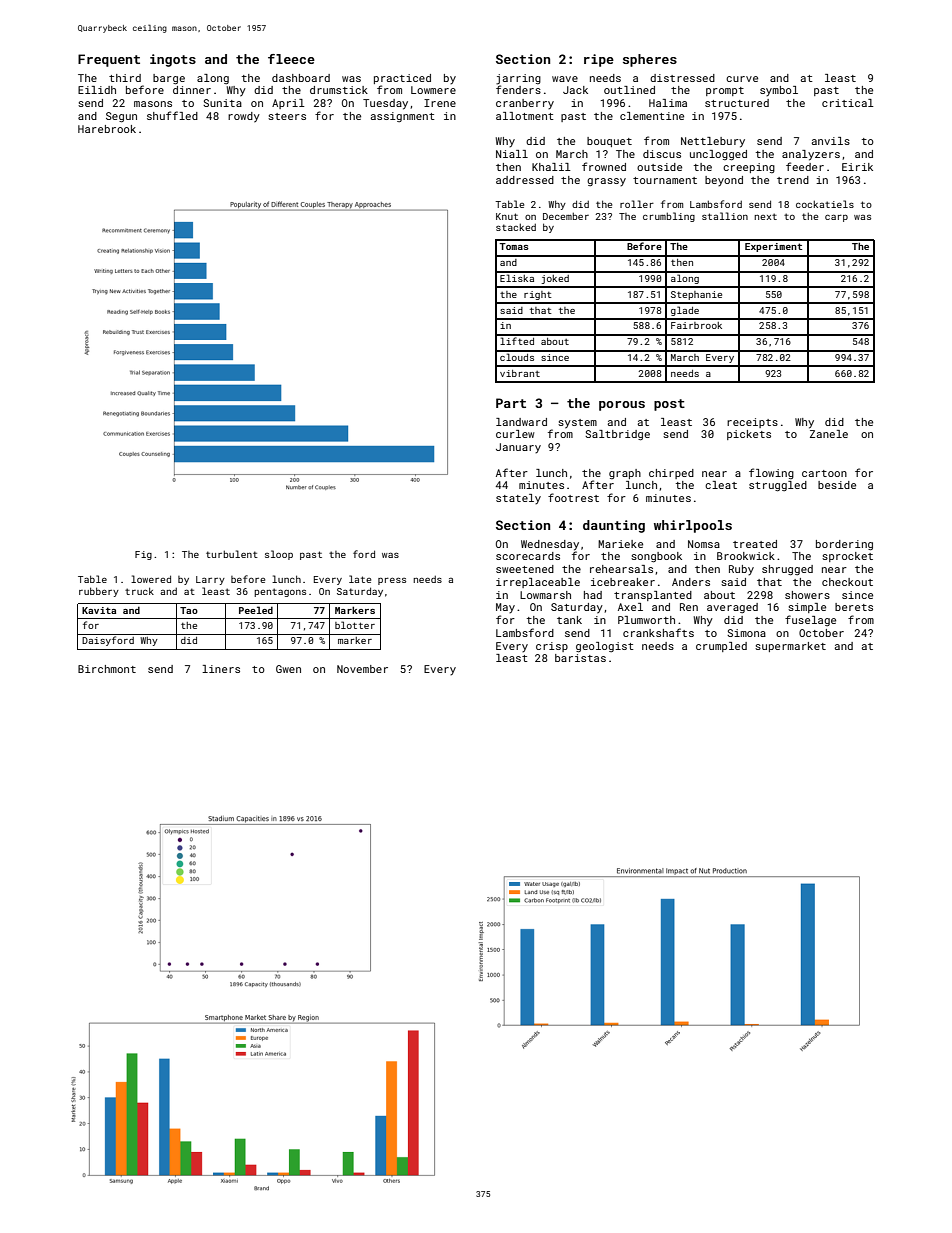 Image resolution: width=952 pixels, height=1233 pixels. Describe the element at coordinates (752, 423) in the image. I see `receipts` at that location.
